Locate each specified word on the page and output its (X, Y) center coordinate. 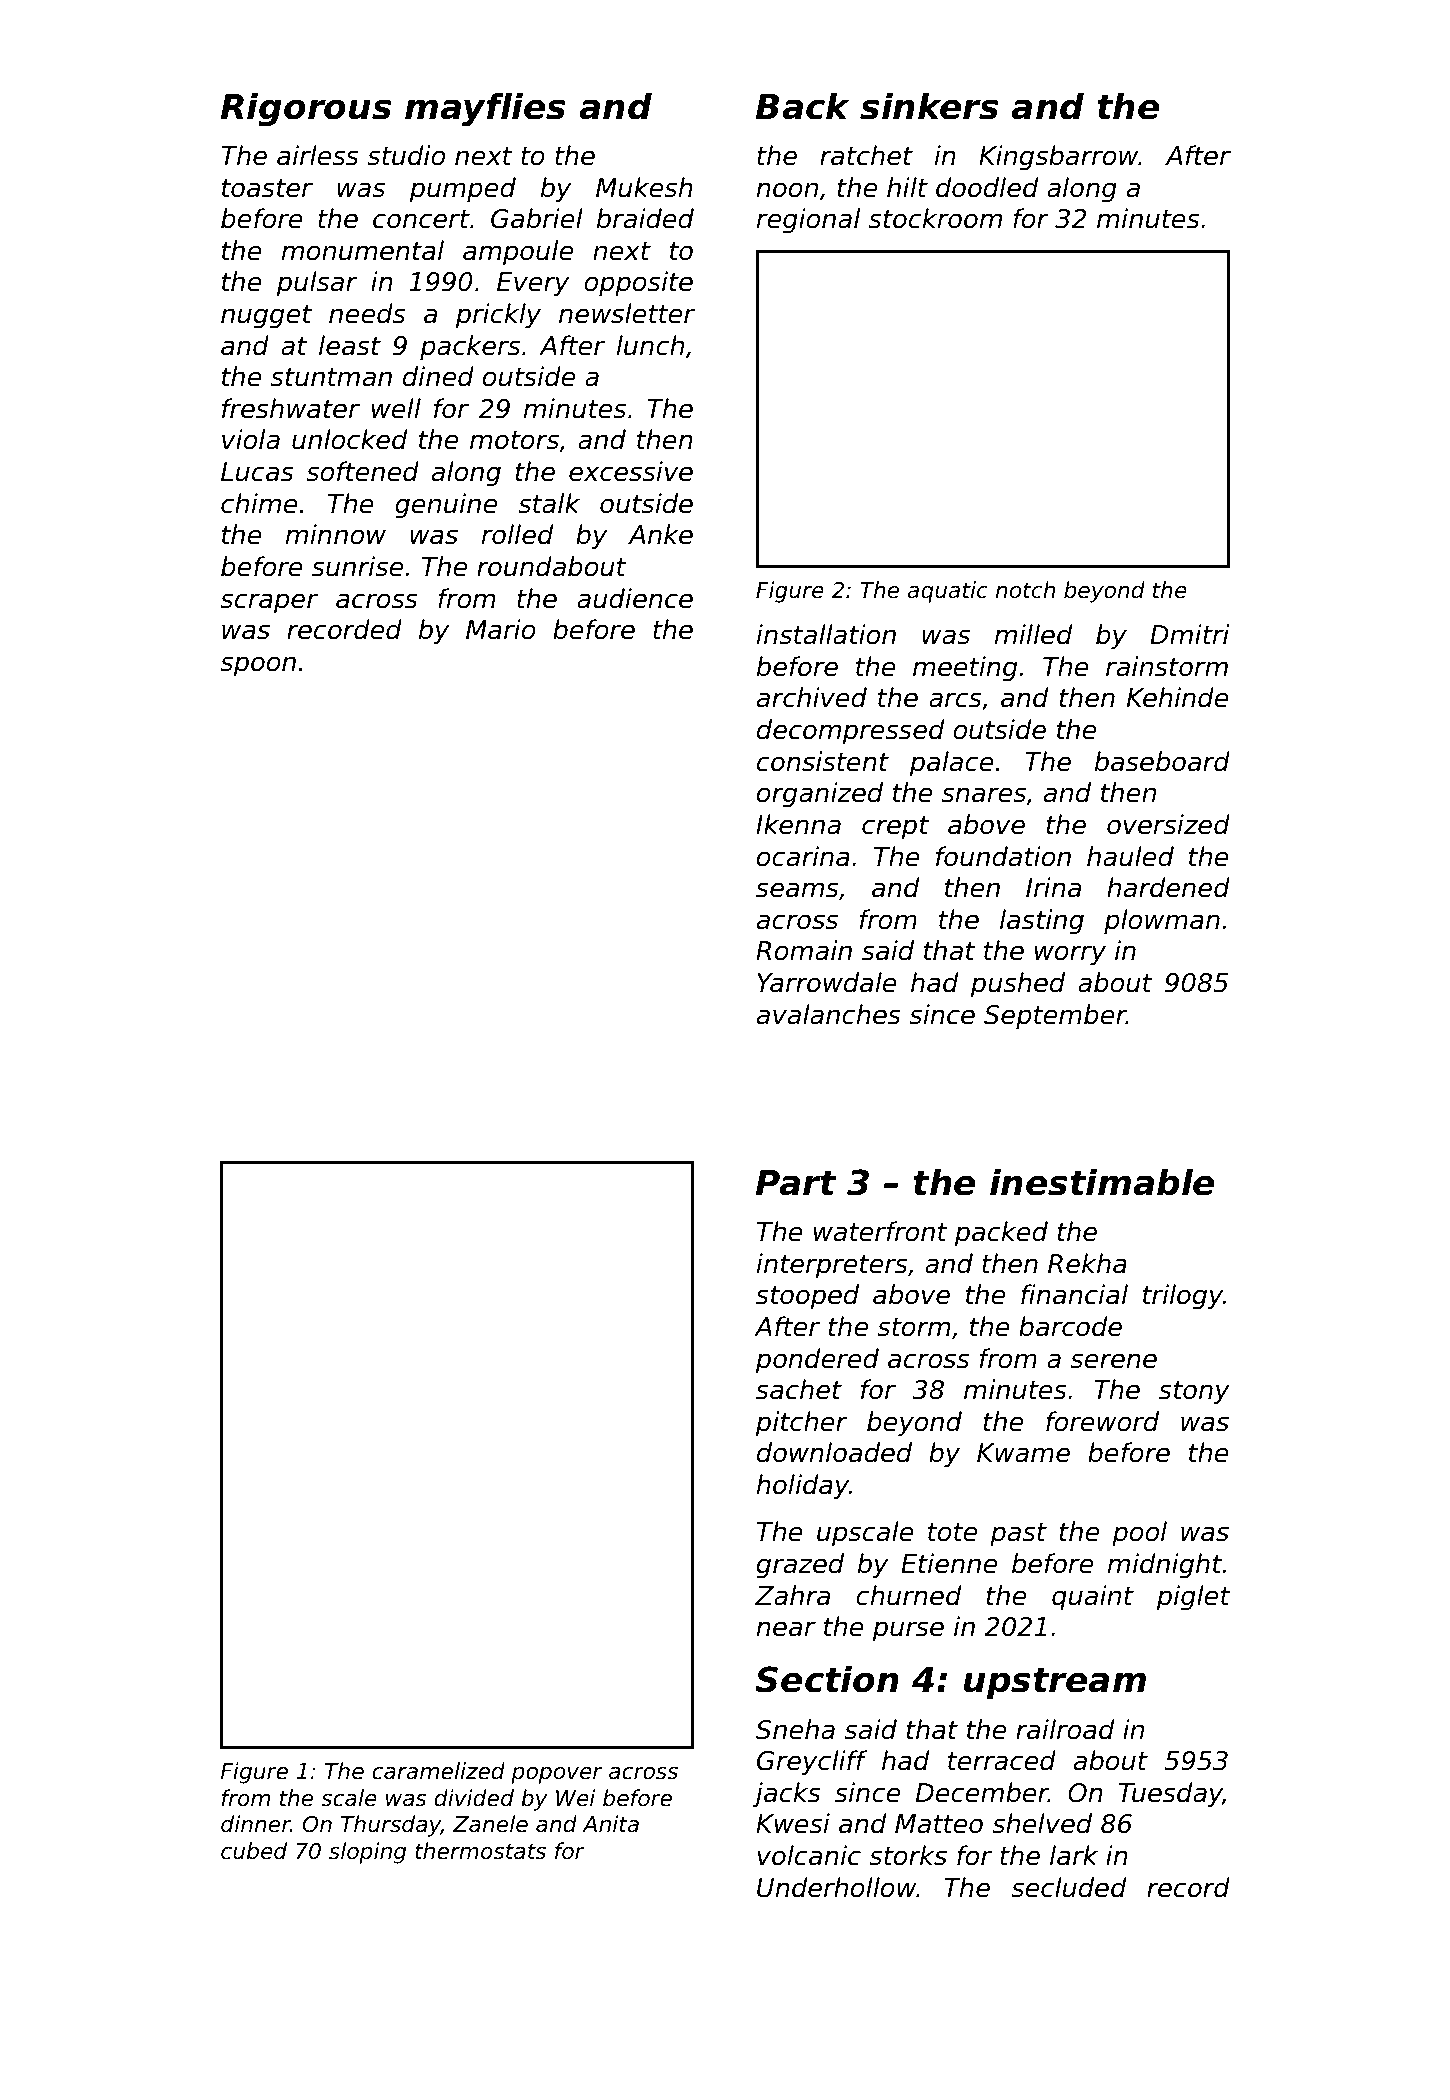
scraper (269, 603)
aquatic (948, 592)
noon (787, 190)
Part (796, 1183)
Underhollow (837, 1887)
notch (1025, 590)
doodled (987, 187)
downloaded (834, 1452)
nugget (266, 317)
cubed (254, 1851)
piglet (1194, 1598)
